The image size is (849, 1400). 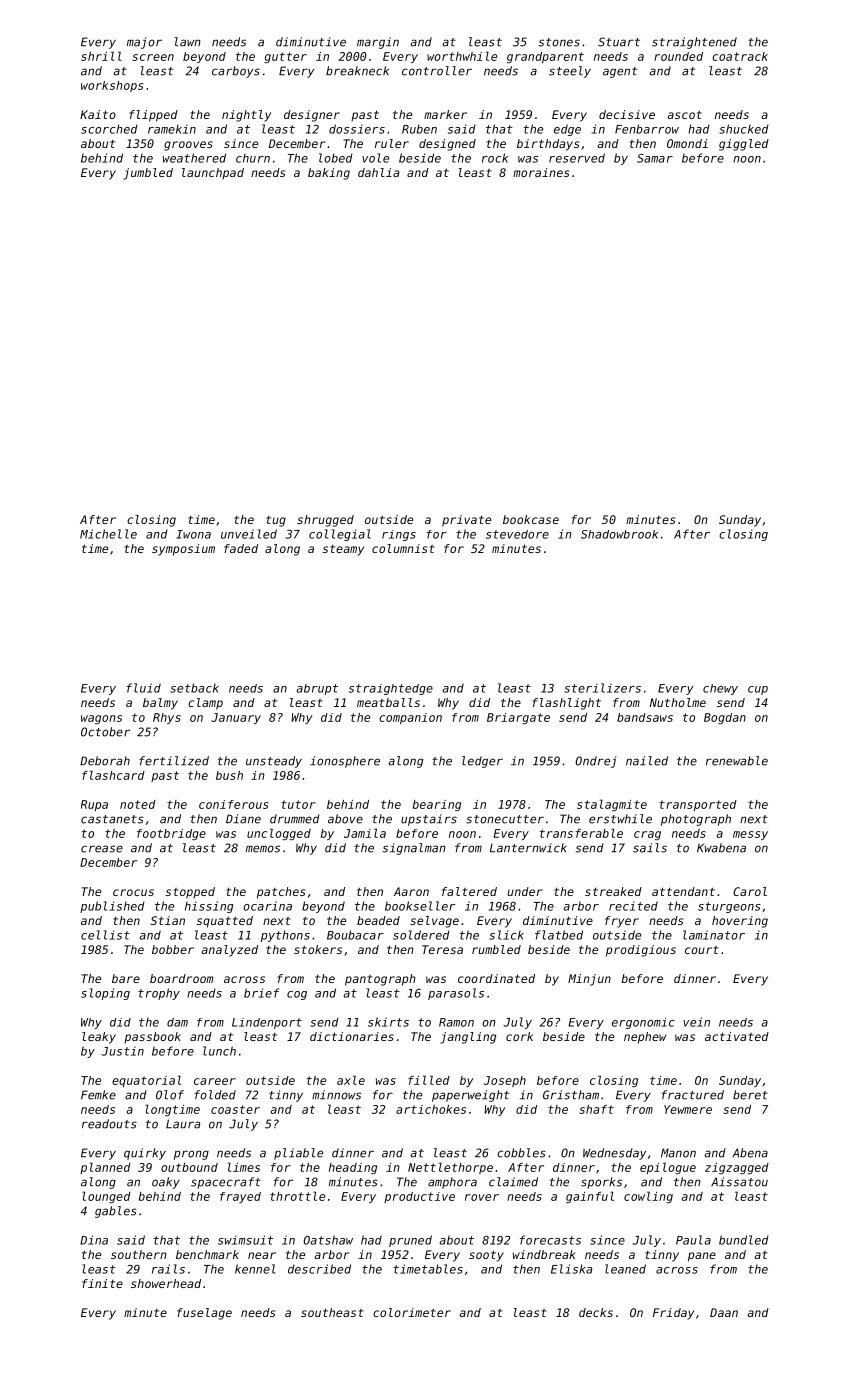 I want to click on sterilizers, so click(x=602, y=688).
